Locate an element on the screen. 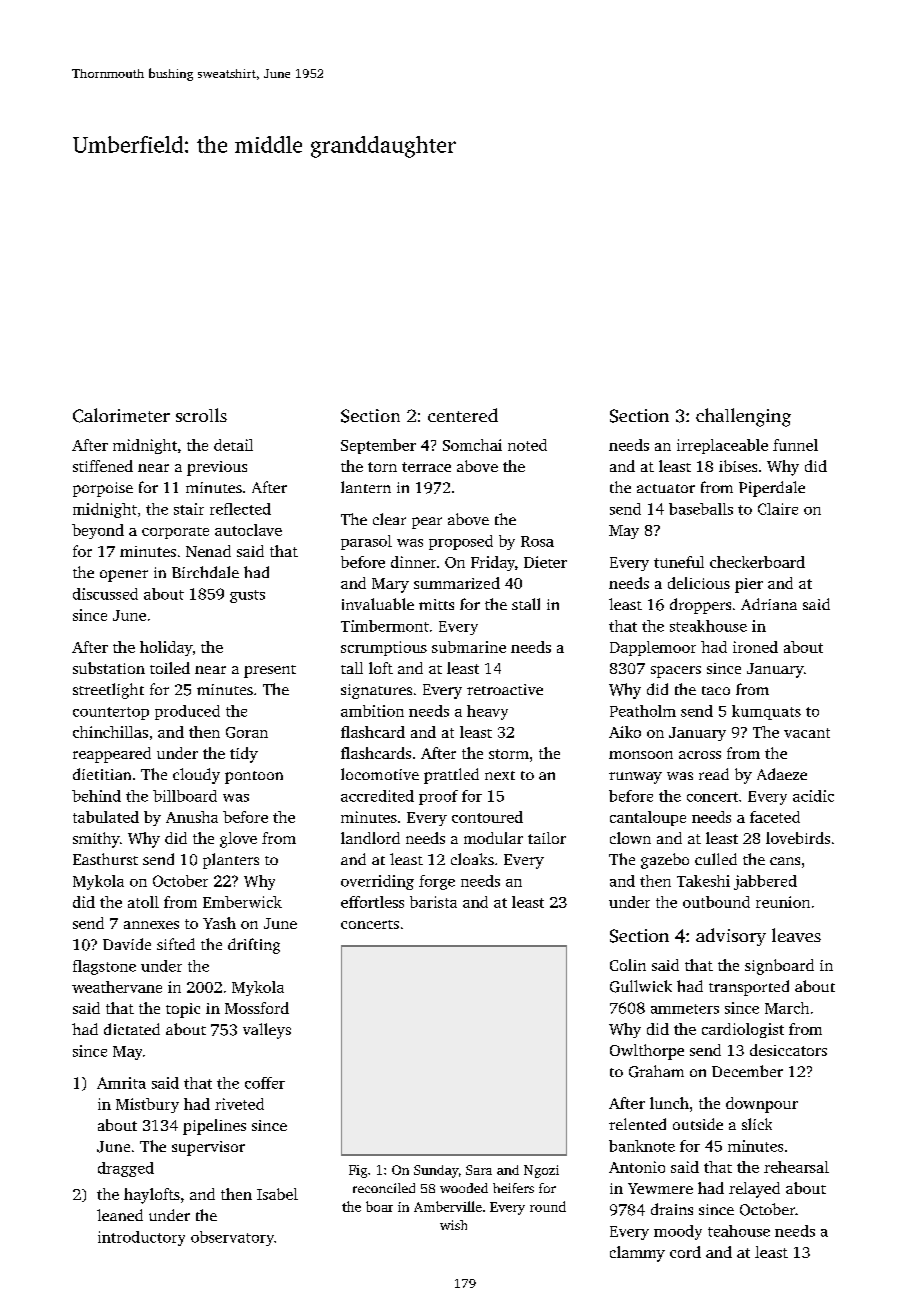 The height and width of the screenshot is (1316, 908). proof is located at coordinates (438, 797).
